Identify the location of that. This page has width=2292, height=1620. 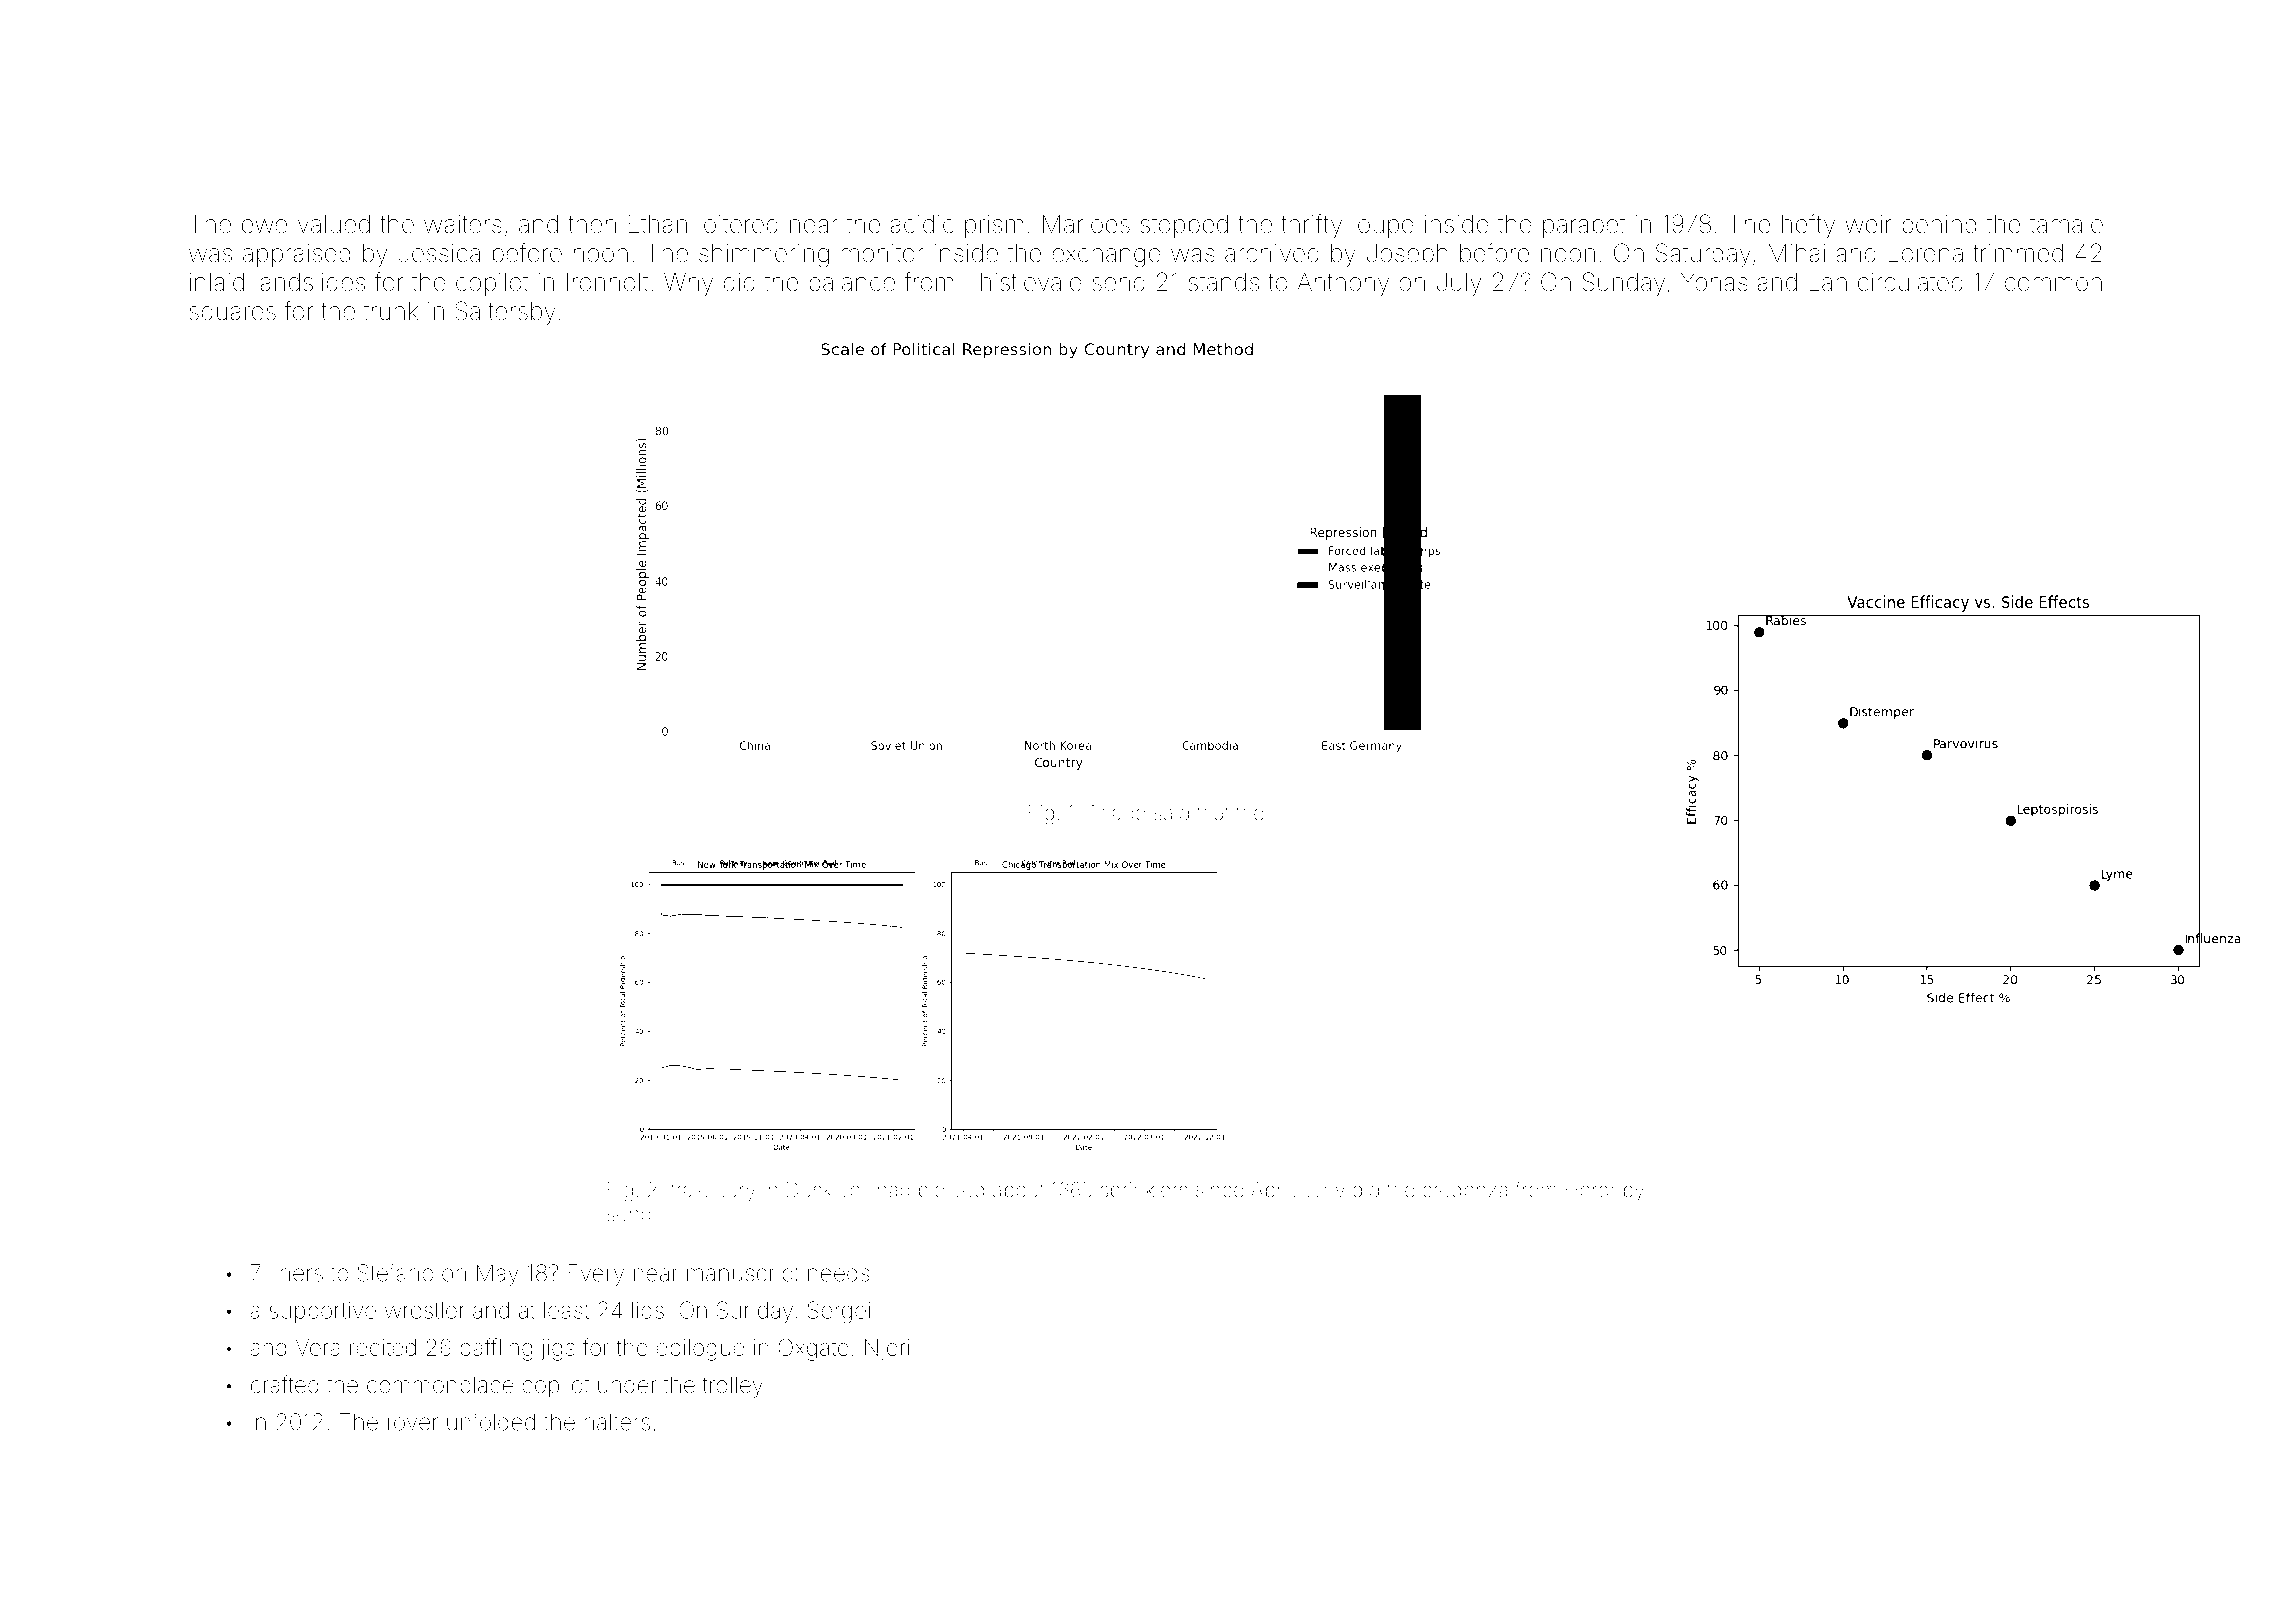
(1213, 813).
